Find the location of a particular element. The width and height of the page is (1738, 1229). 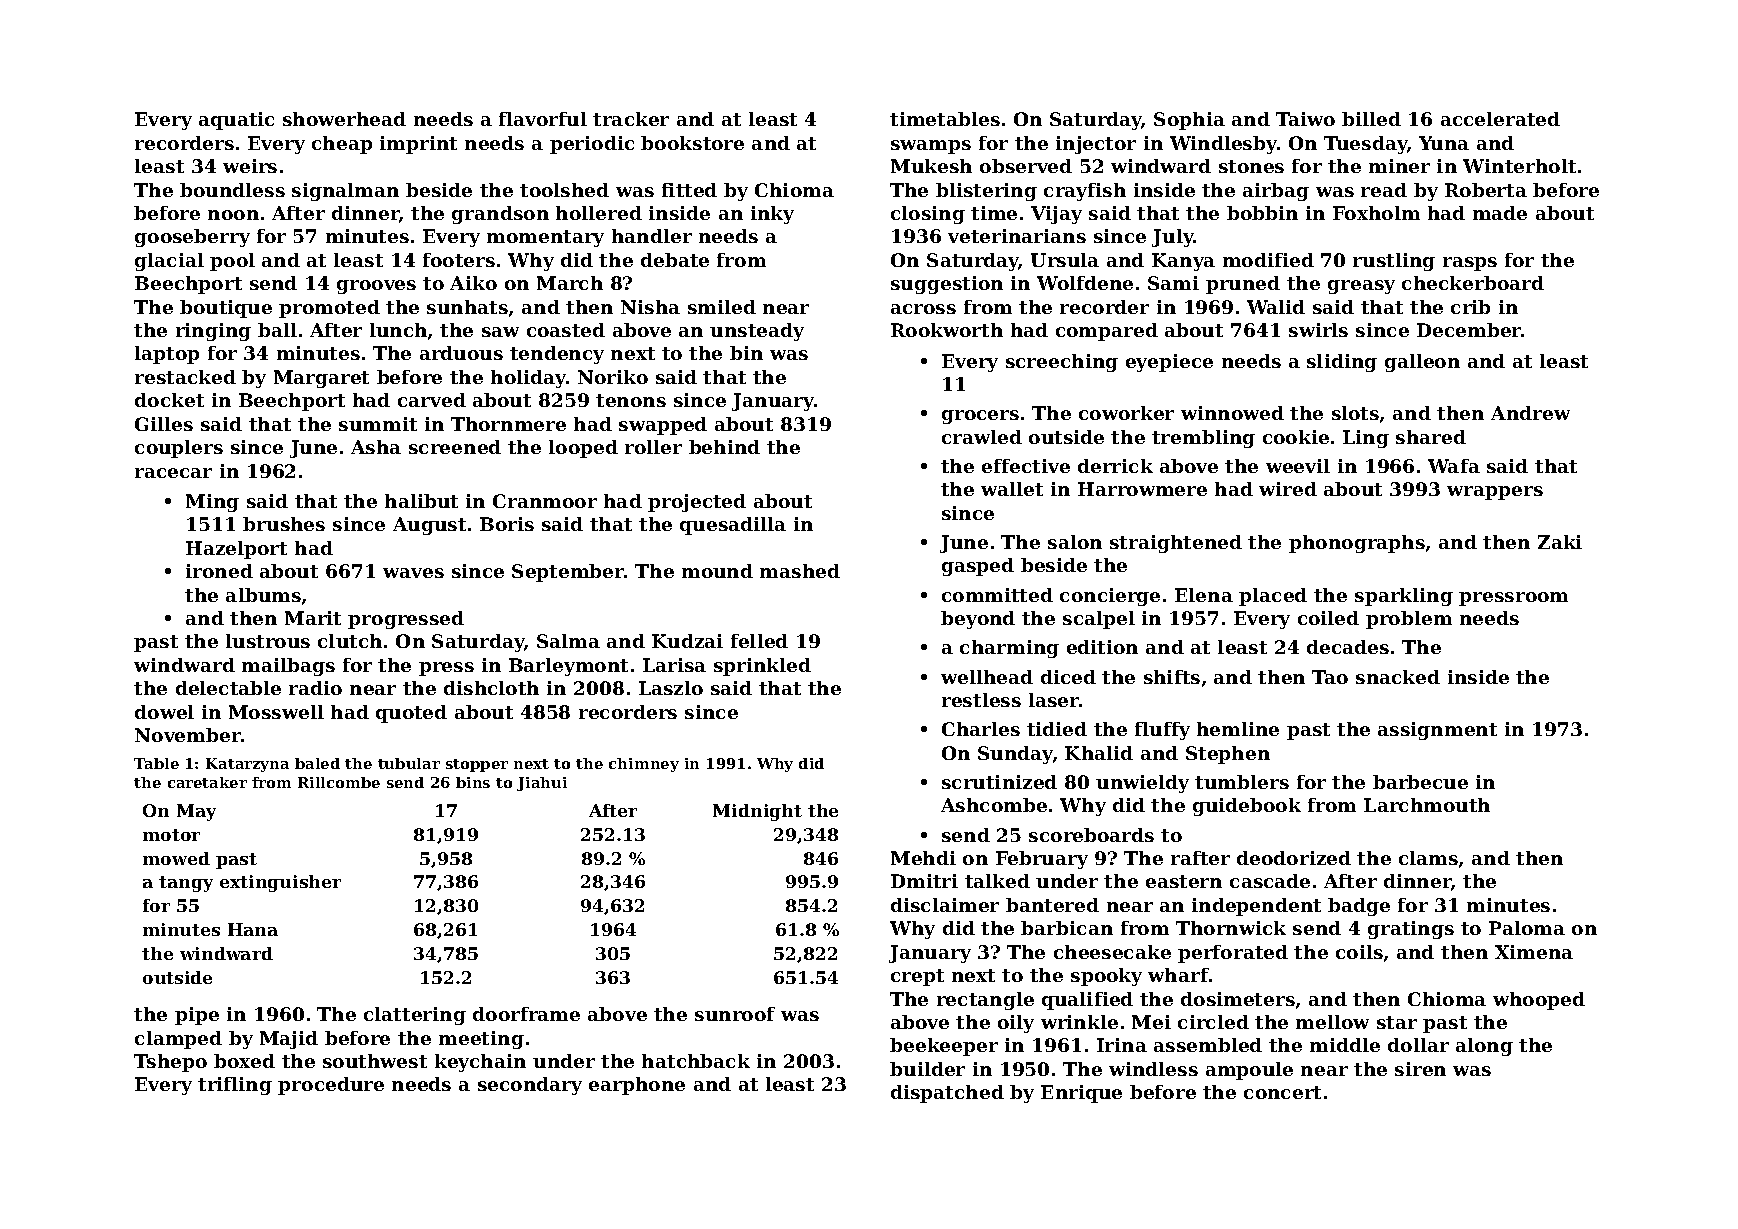

secondary is located at coordinates (530, 1086).
